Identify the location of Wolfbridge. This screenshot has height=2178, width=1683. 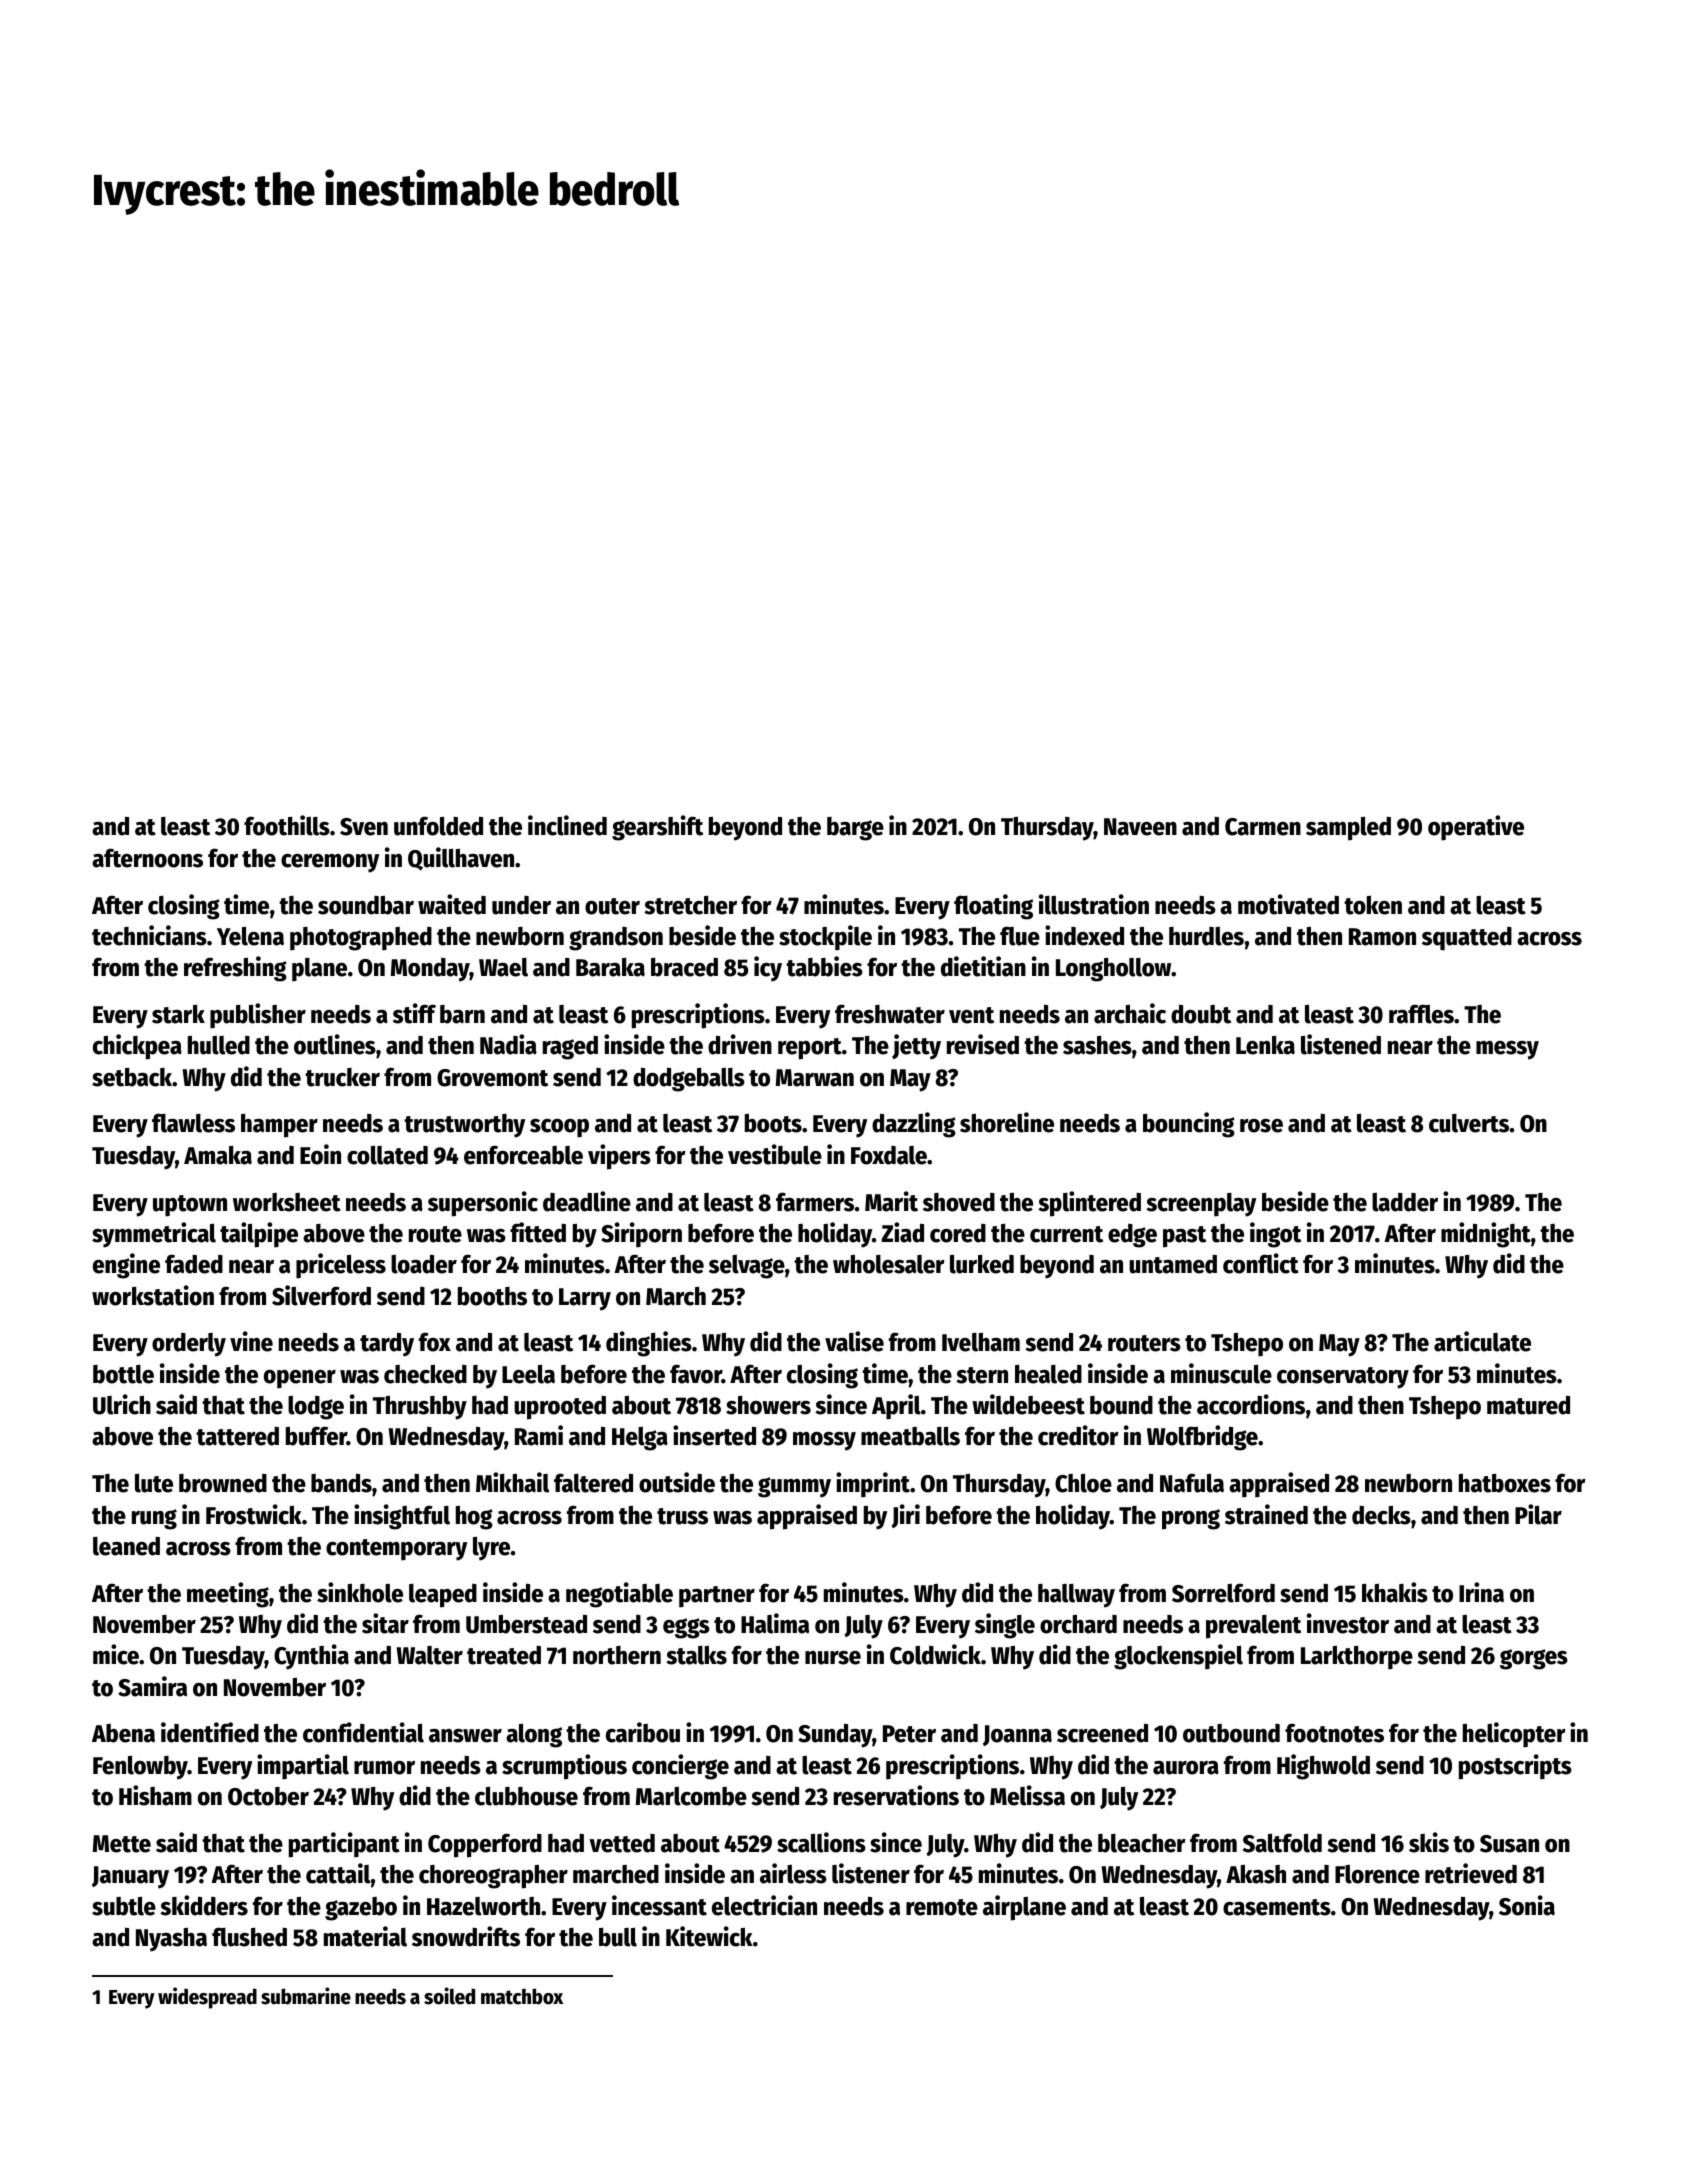
(1202, 1438).
